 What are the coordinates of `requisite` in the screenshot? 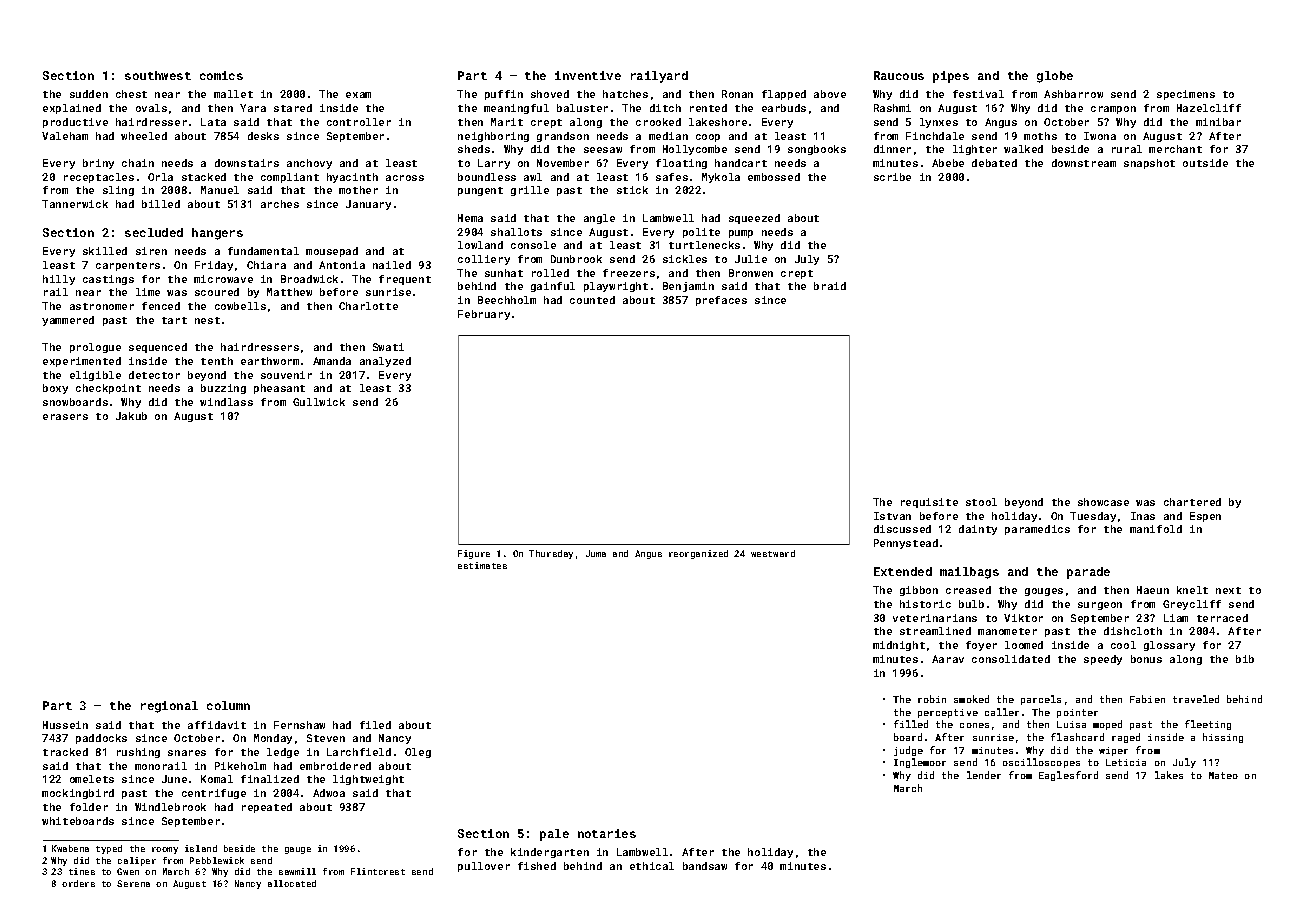 It's located at (929, 503).
